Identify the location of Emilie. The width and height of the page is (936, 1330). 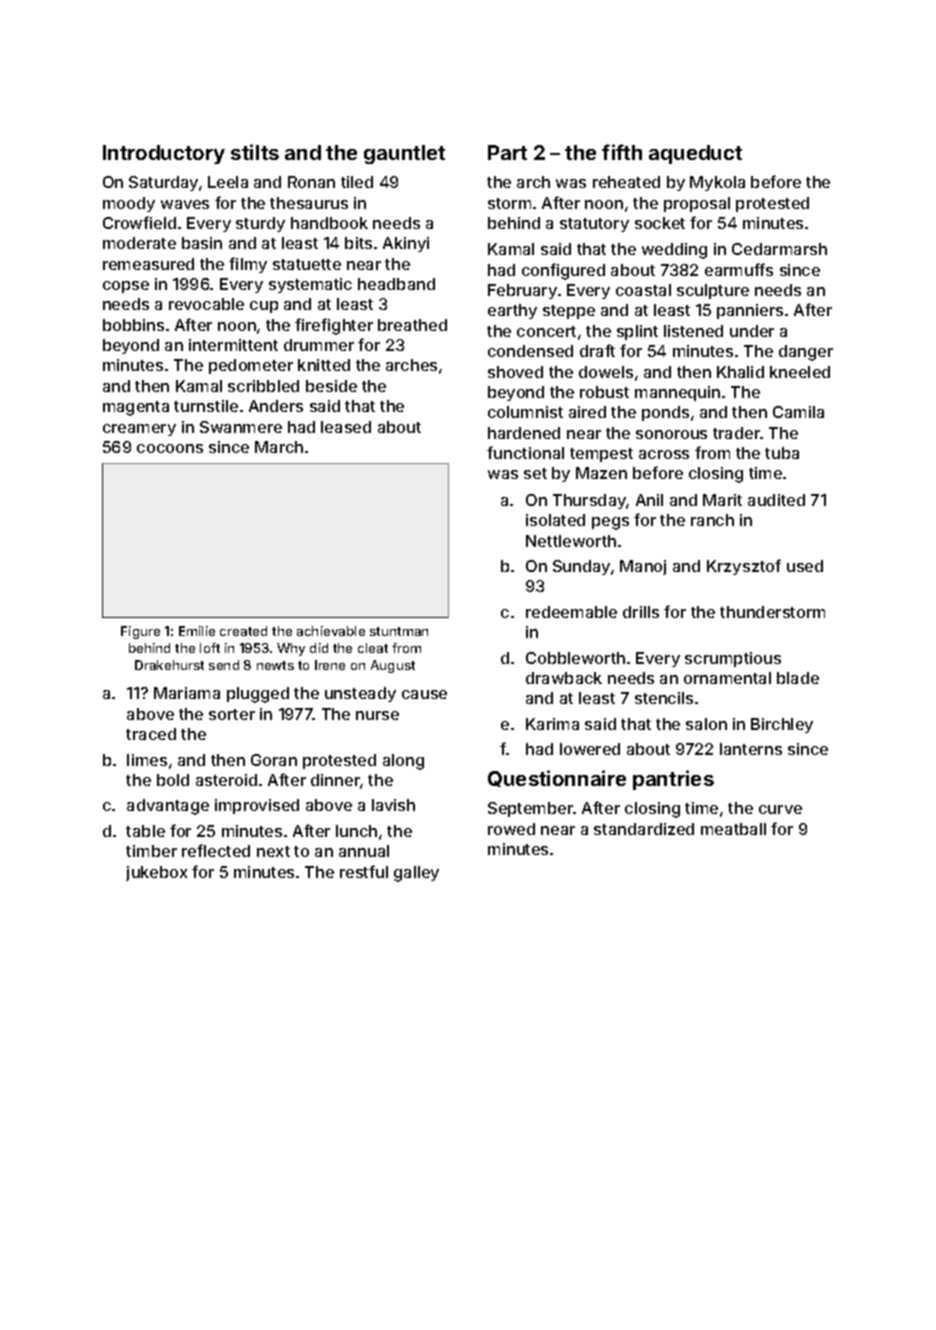
(197, 631).
